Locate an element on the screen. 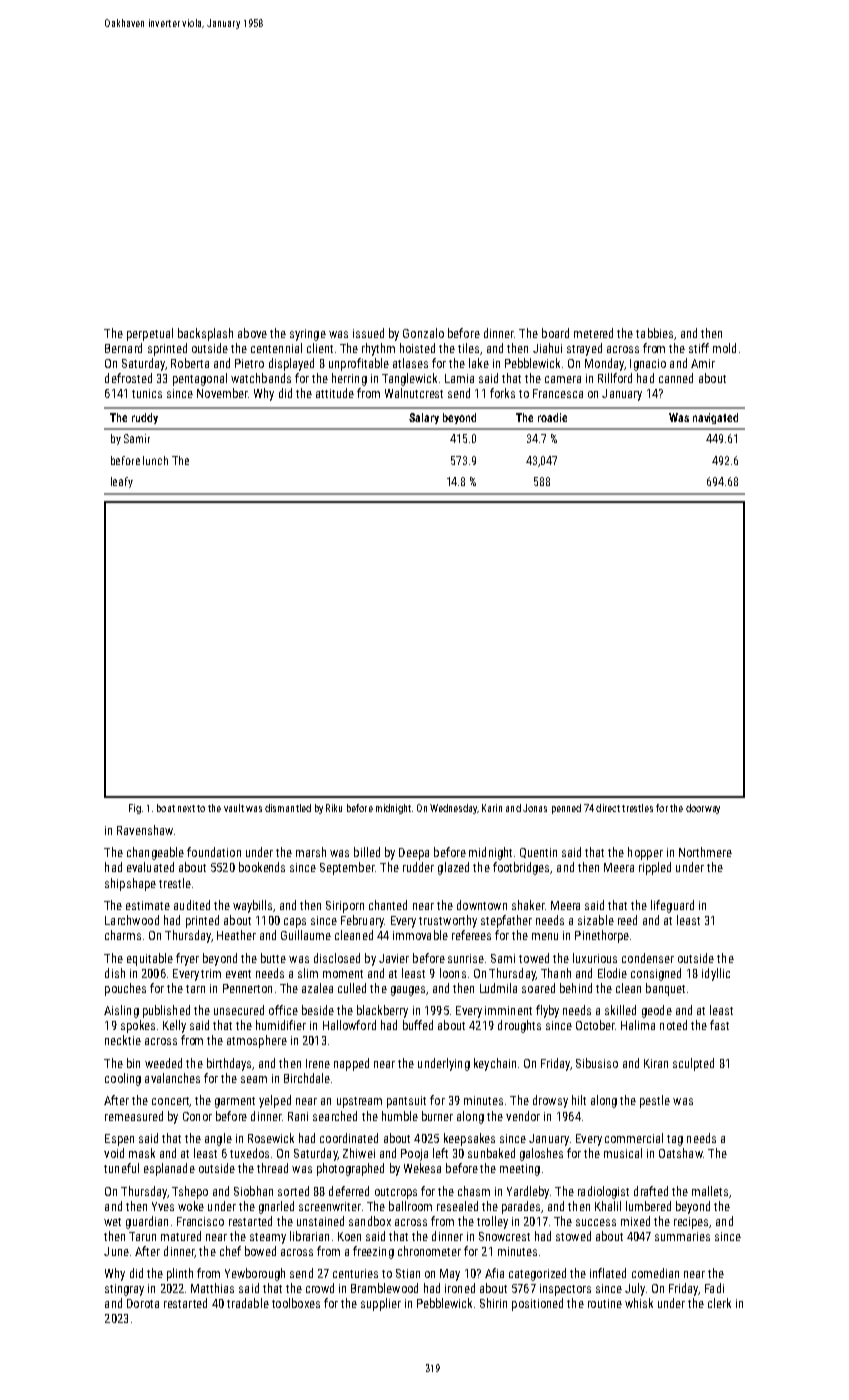 Image resolution: width=849 pixels, height=1400 pixels. pantsuit is located at coordinates (406, 1102).
